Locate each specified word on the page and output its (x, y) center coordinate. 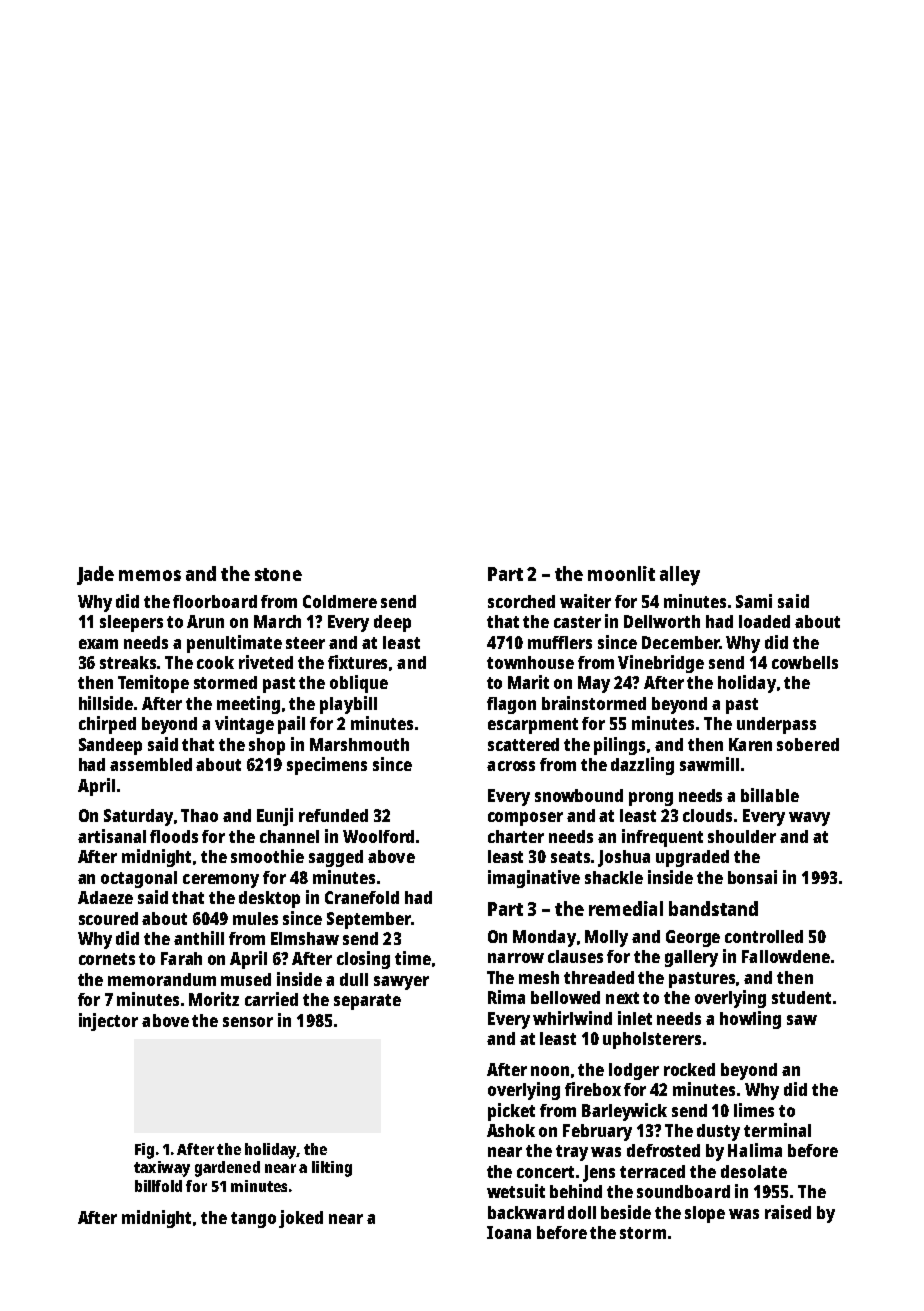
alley (680, 576)
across (511, 766)
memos (150, 575)
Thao (199, 815)
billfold (158, 1186)
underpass (776, 725)
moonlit (621, 573)
